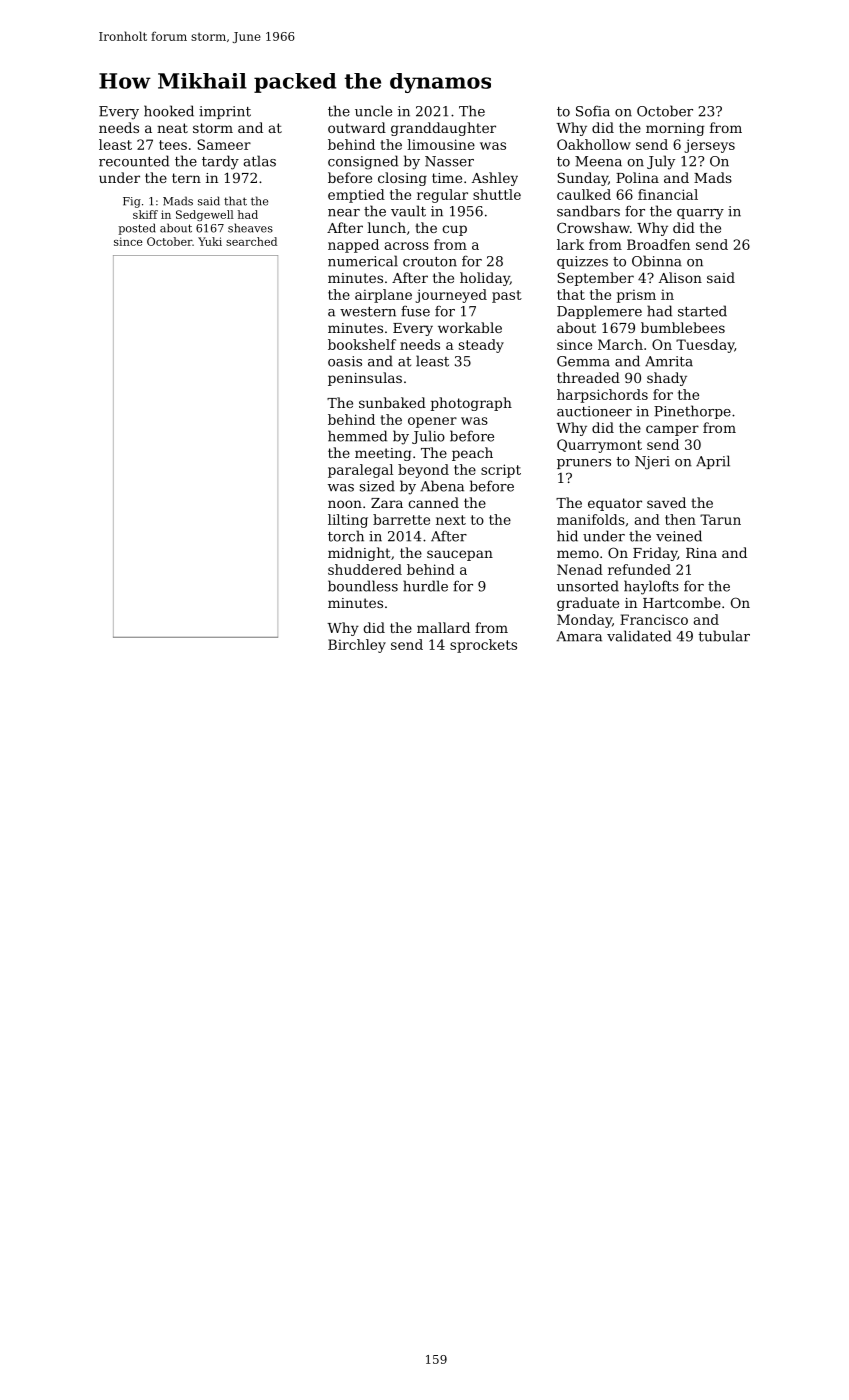 This image has width=849, height=1400. I want to click on atlas, so click(260, 161).
